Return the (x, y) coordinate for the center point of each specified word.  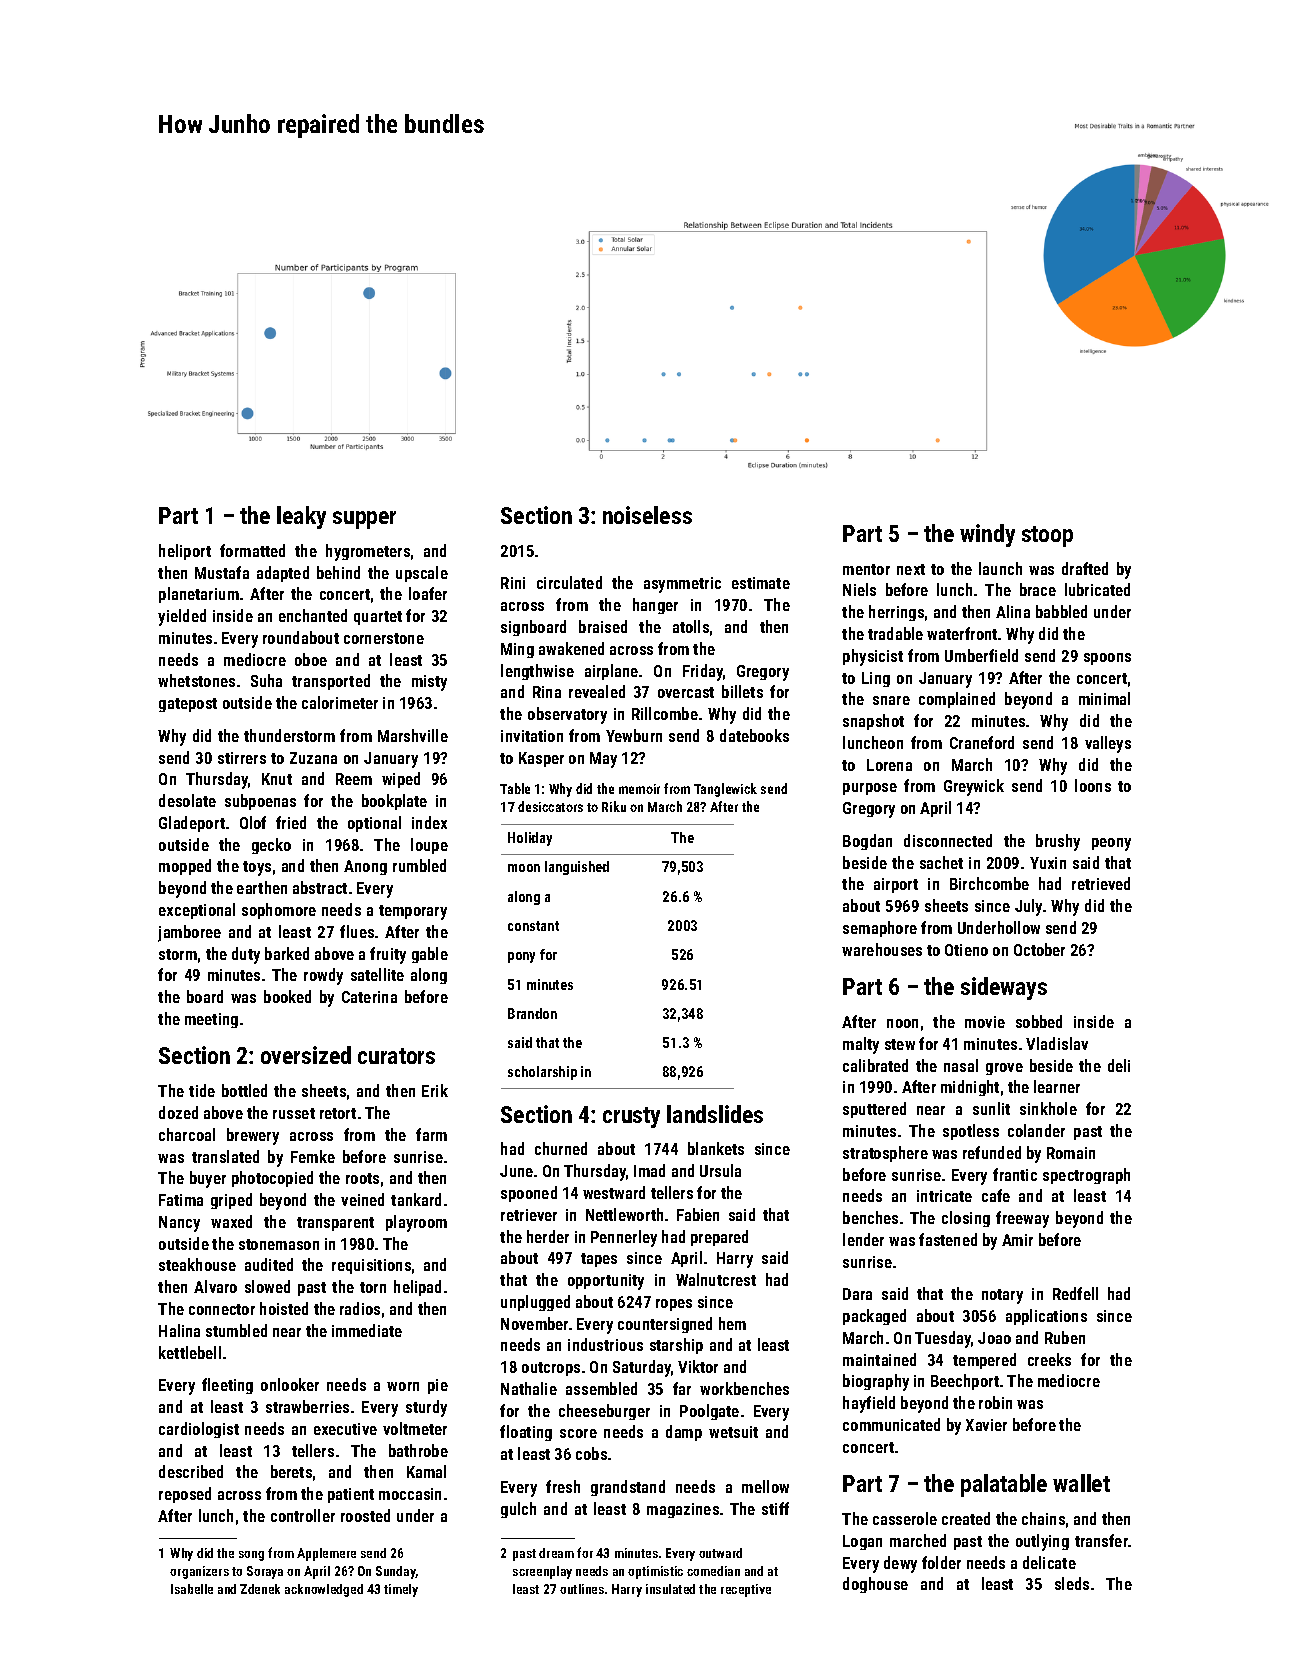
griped (231, 1201)
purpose (870, 789)
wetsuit (733, 1432)
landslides (715, 1114)
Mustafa (222, 572)
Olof (253, 822)
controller (303, 1515)
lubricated (1097, 589)
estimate (761, 583)
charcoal (187, 1134)
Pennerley (624, 1238)
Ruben (1065, 1337)
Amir (1017, 1240)
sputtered (874, 1110)
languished (577, 868)
